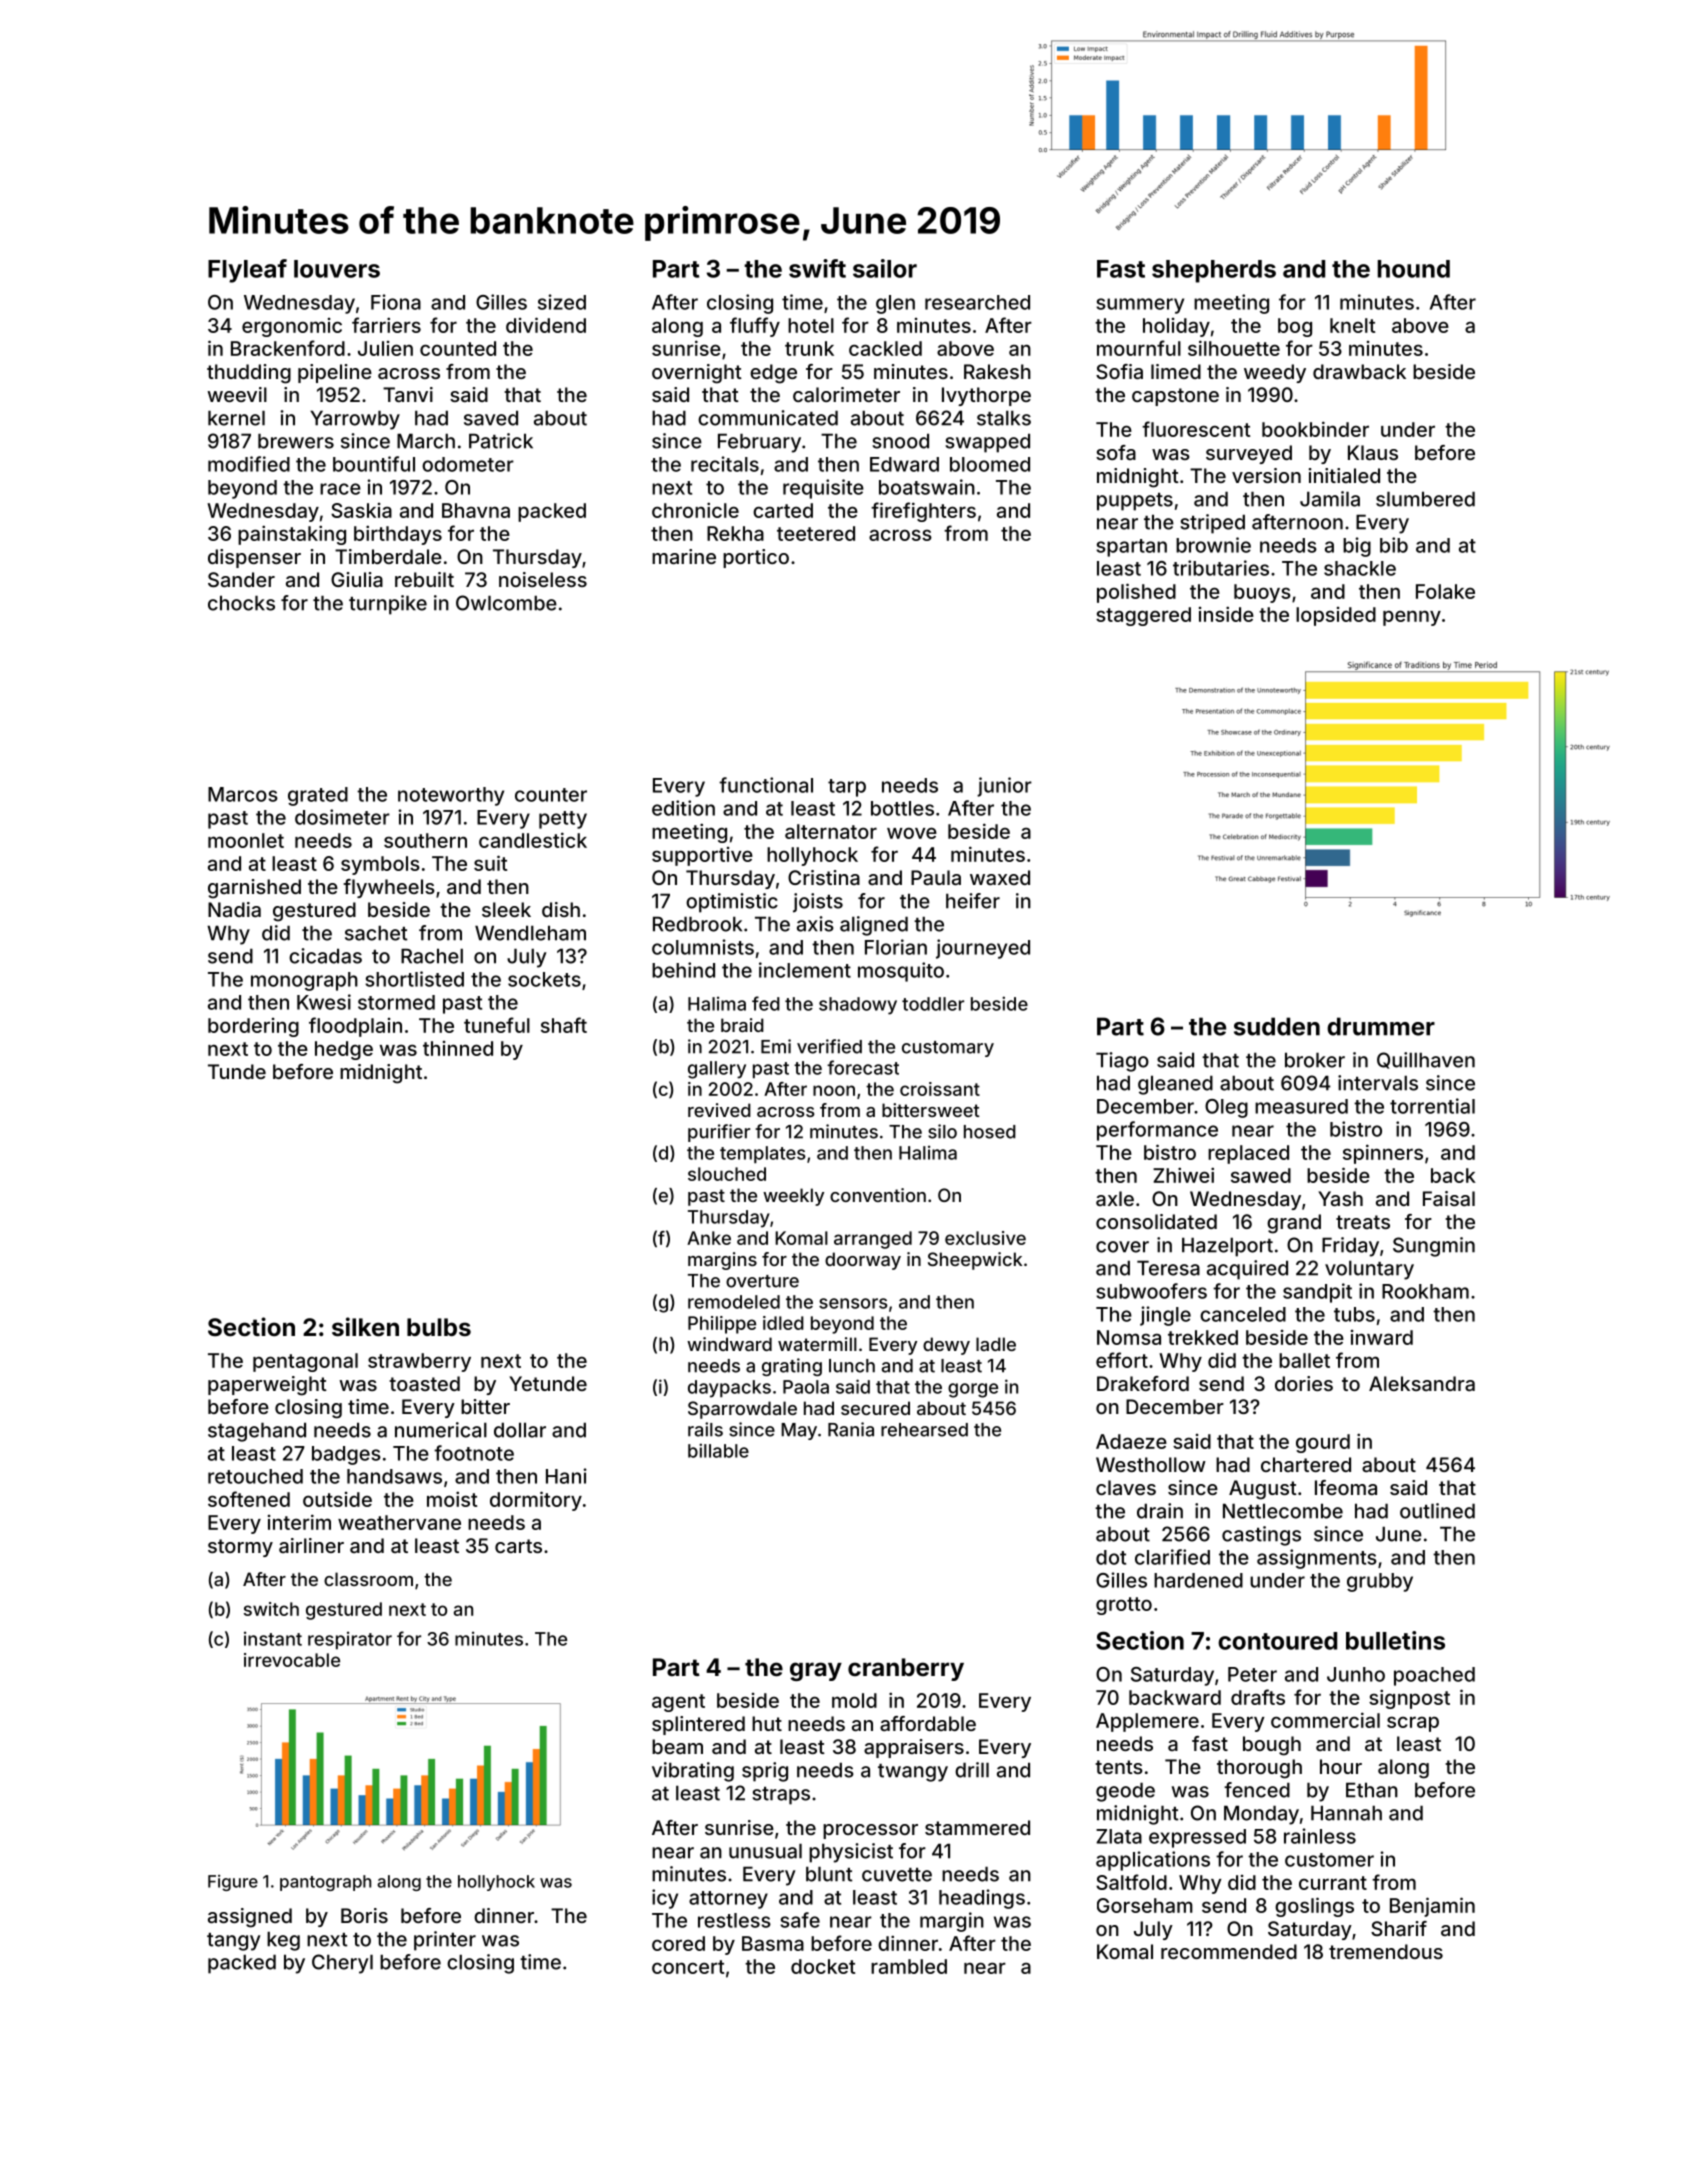  I want to click on drummer, so click(1381, 1026).
